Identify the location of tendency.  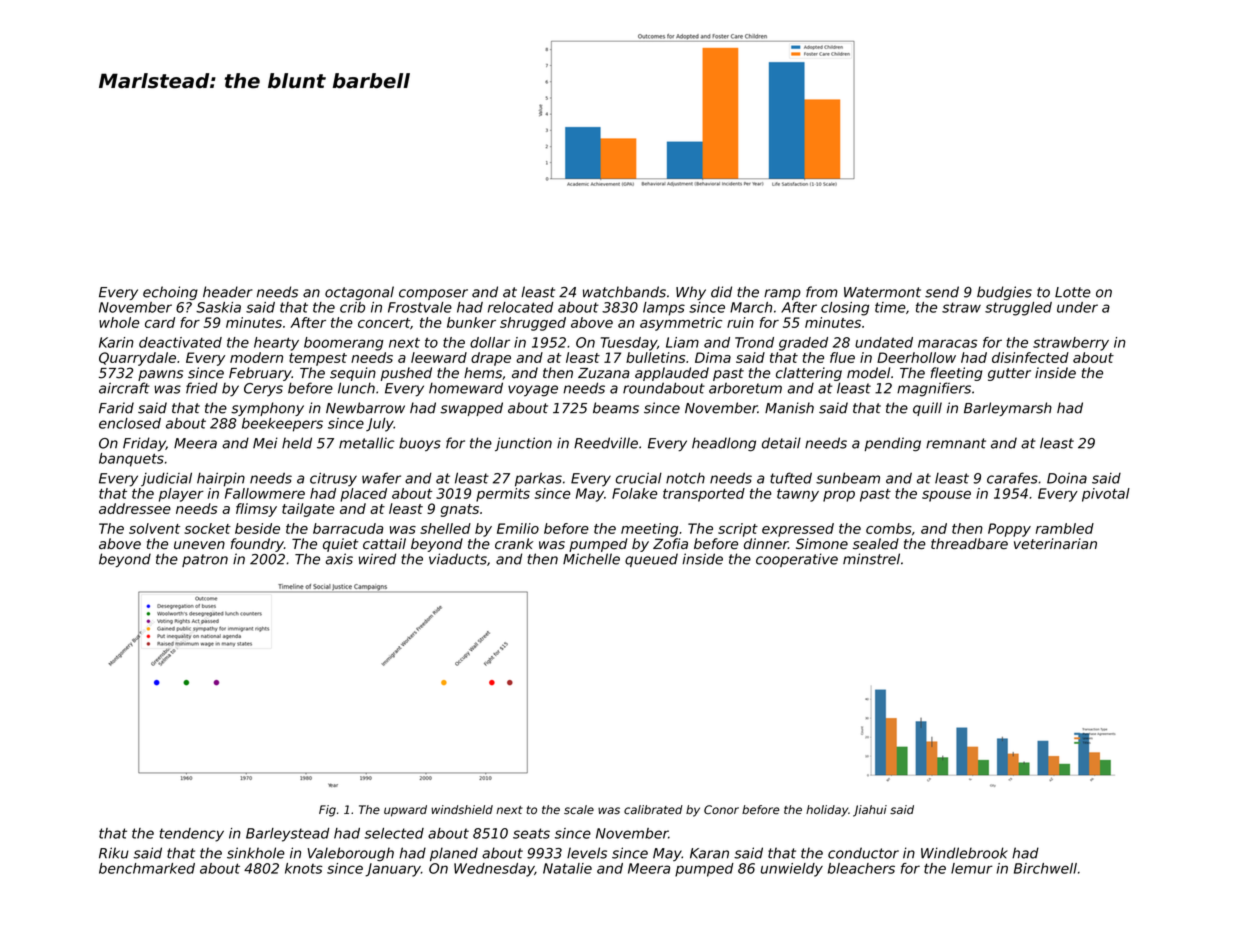
(192, 835).
